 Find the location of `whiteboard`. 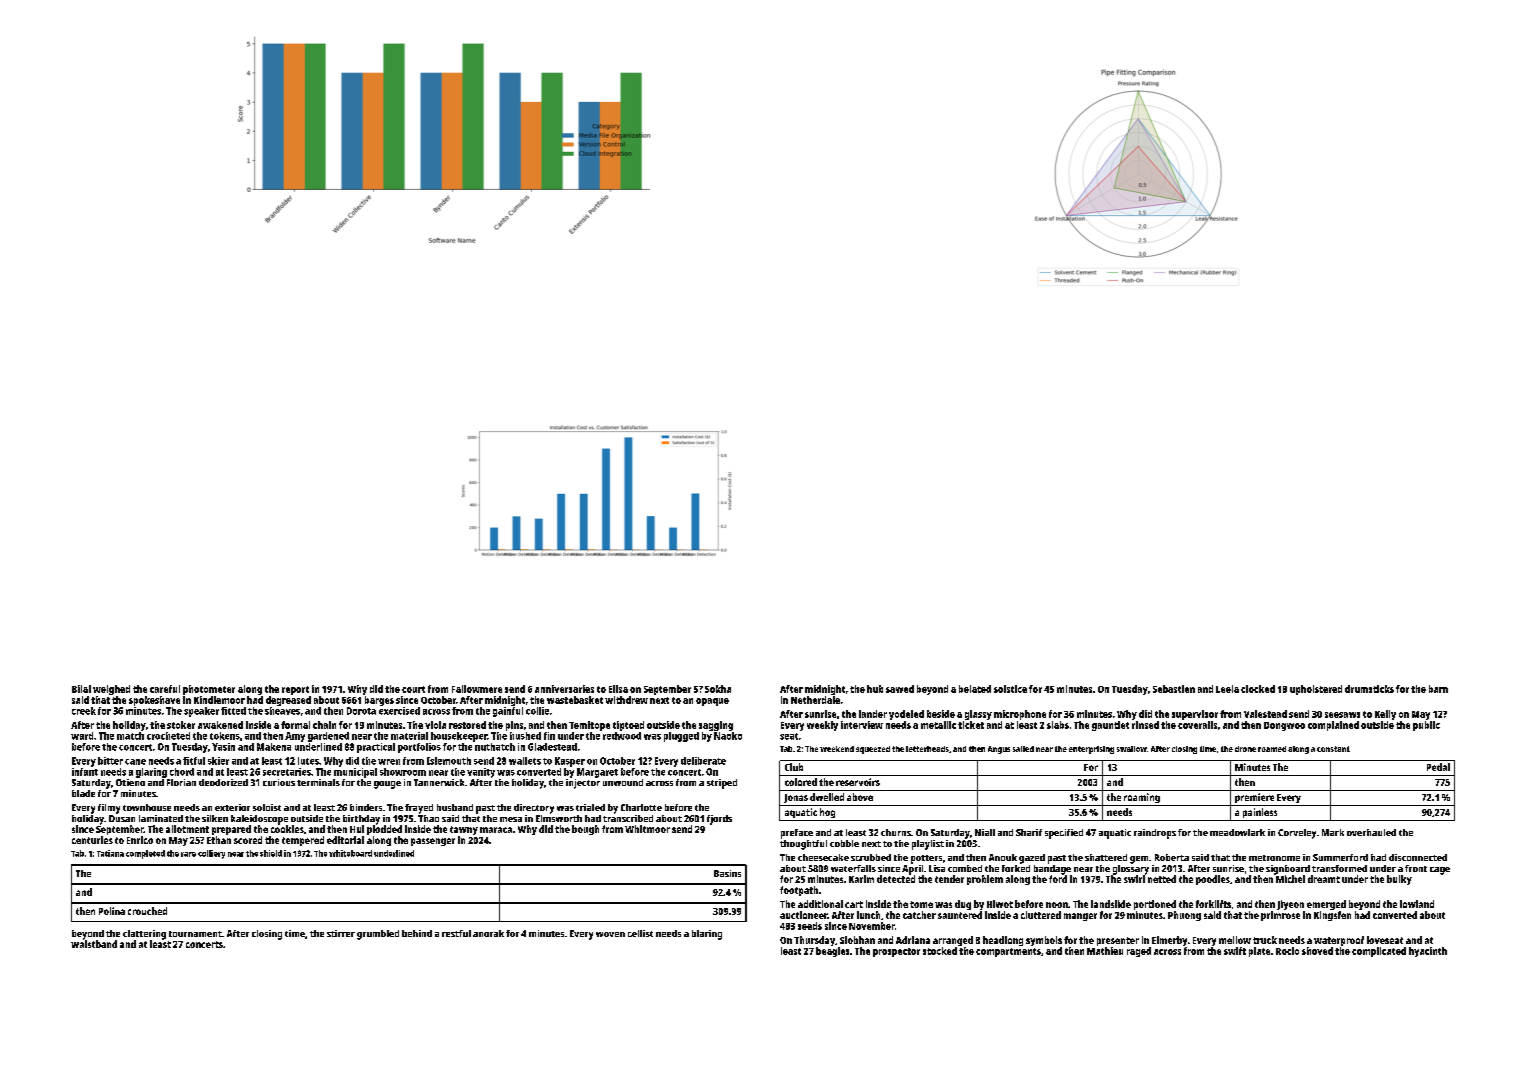

whiteboard is located at coordinates (350, 853).
